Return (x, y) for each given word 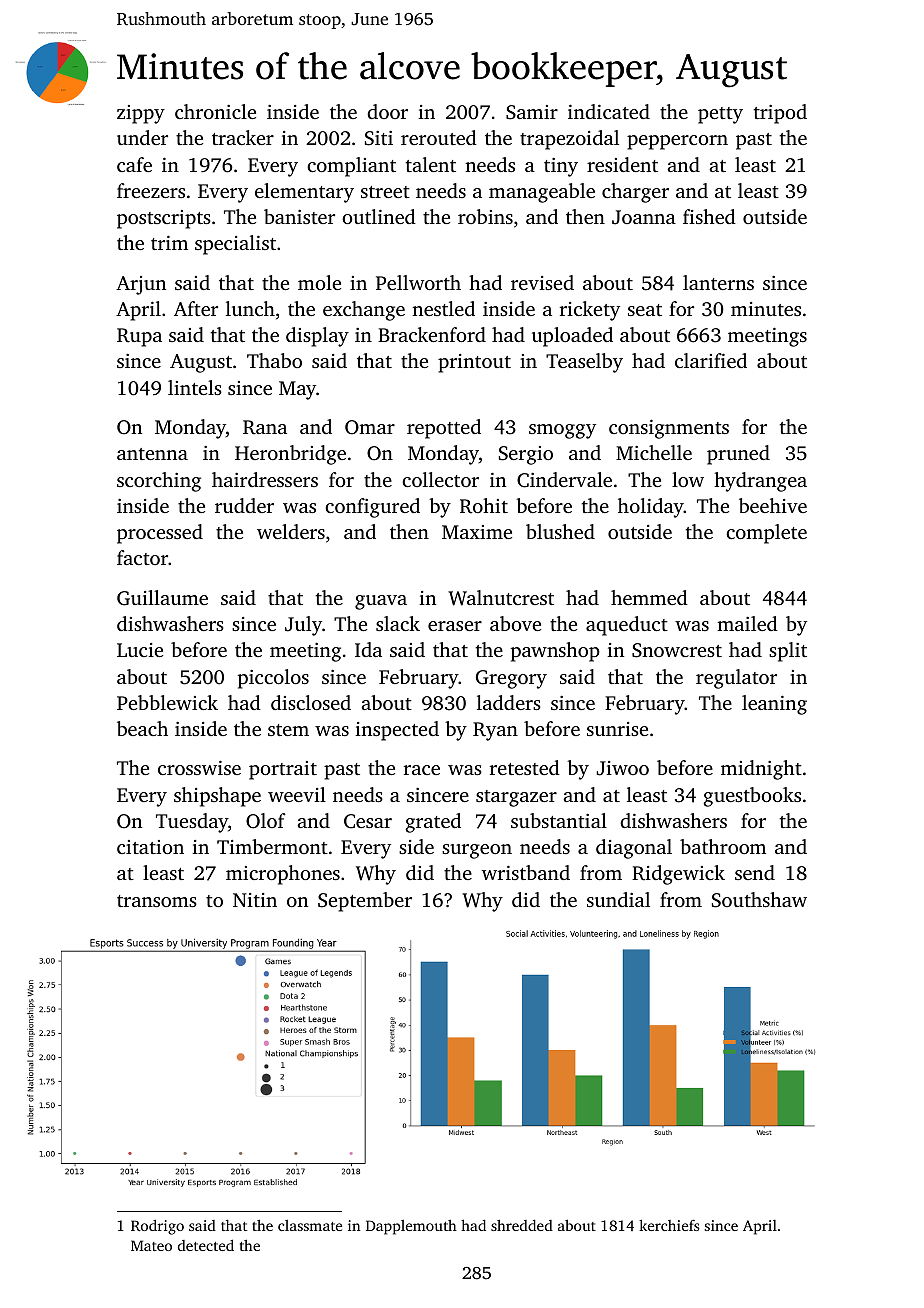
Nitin (255, 900)
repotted (444, 429)
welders (291, 531)
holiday (651, 508)
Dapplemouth (411, 1227)
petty (720, 115)
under (142, 137)
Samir (532, 112)
